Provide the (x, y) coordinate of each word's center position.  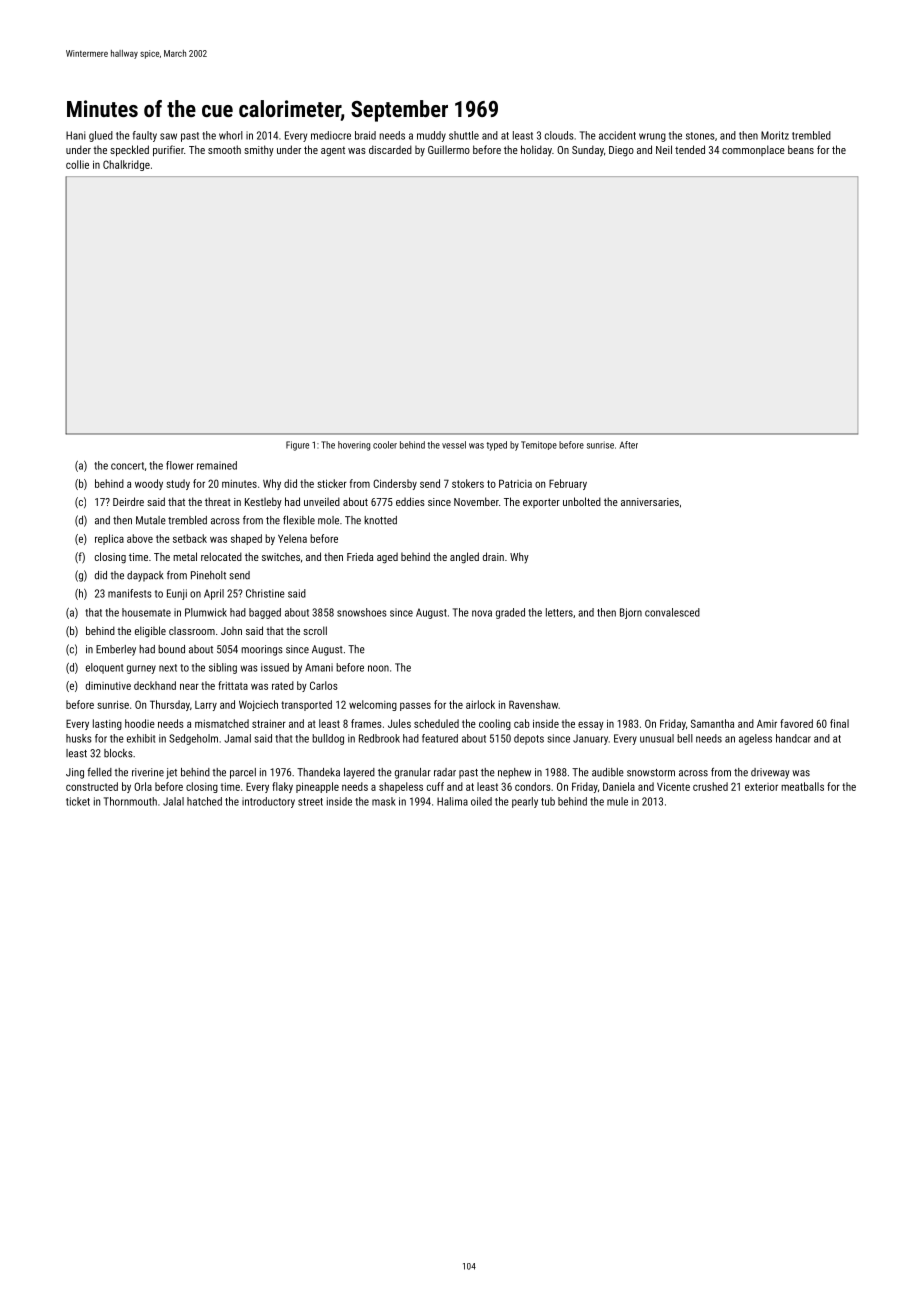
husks (79, 738)
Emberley (116, 650)
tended (690, 149)
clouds (559, 135)
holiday (536, 151)
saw (168, 136)
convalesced (672, 612)
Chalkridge (126, 165)
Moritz (775, 135)
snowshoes (362, 612)
